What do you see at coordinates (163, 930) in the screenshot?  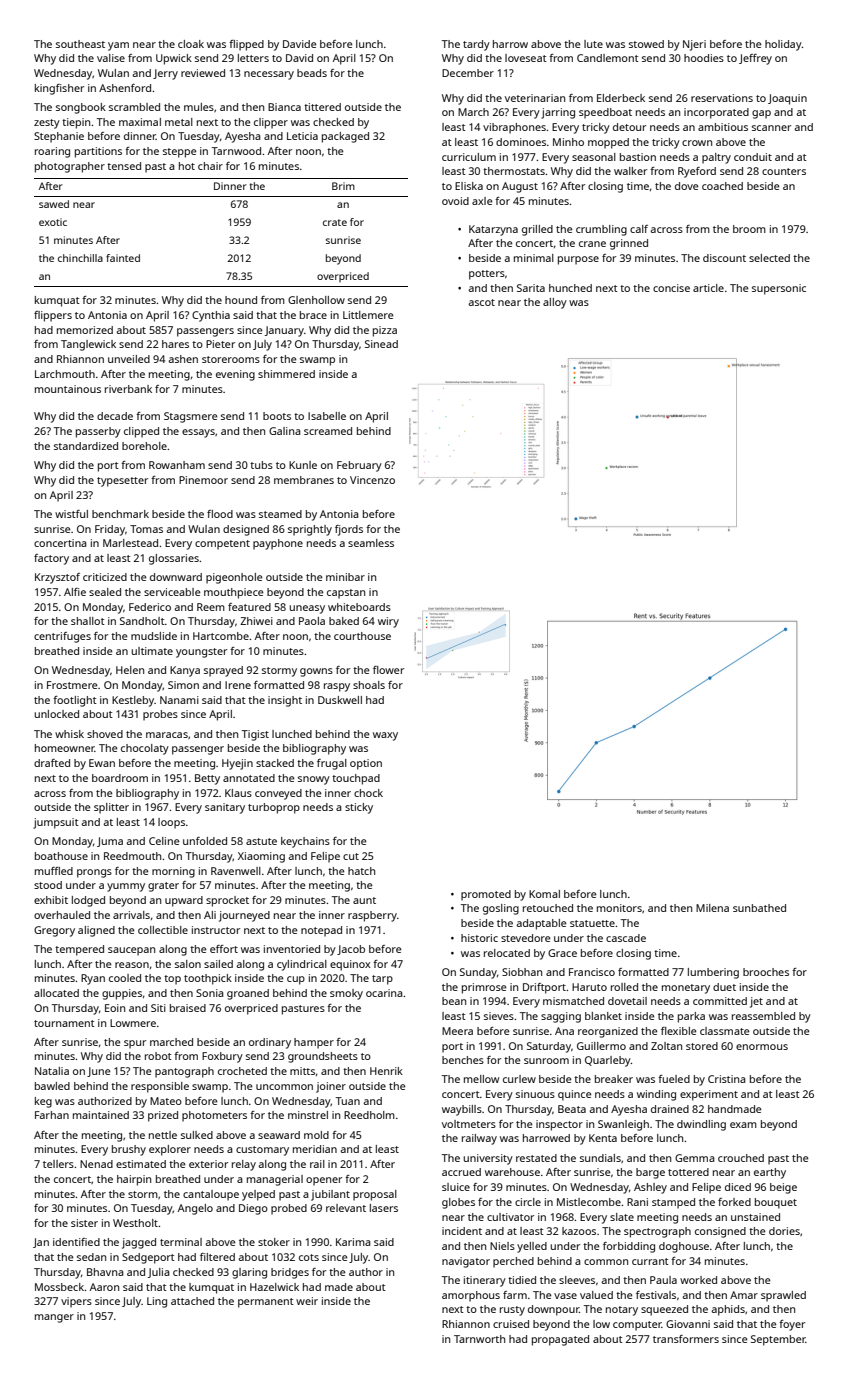 I see `collectible` at bounding box center [163, 930].
